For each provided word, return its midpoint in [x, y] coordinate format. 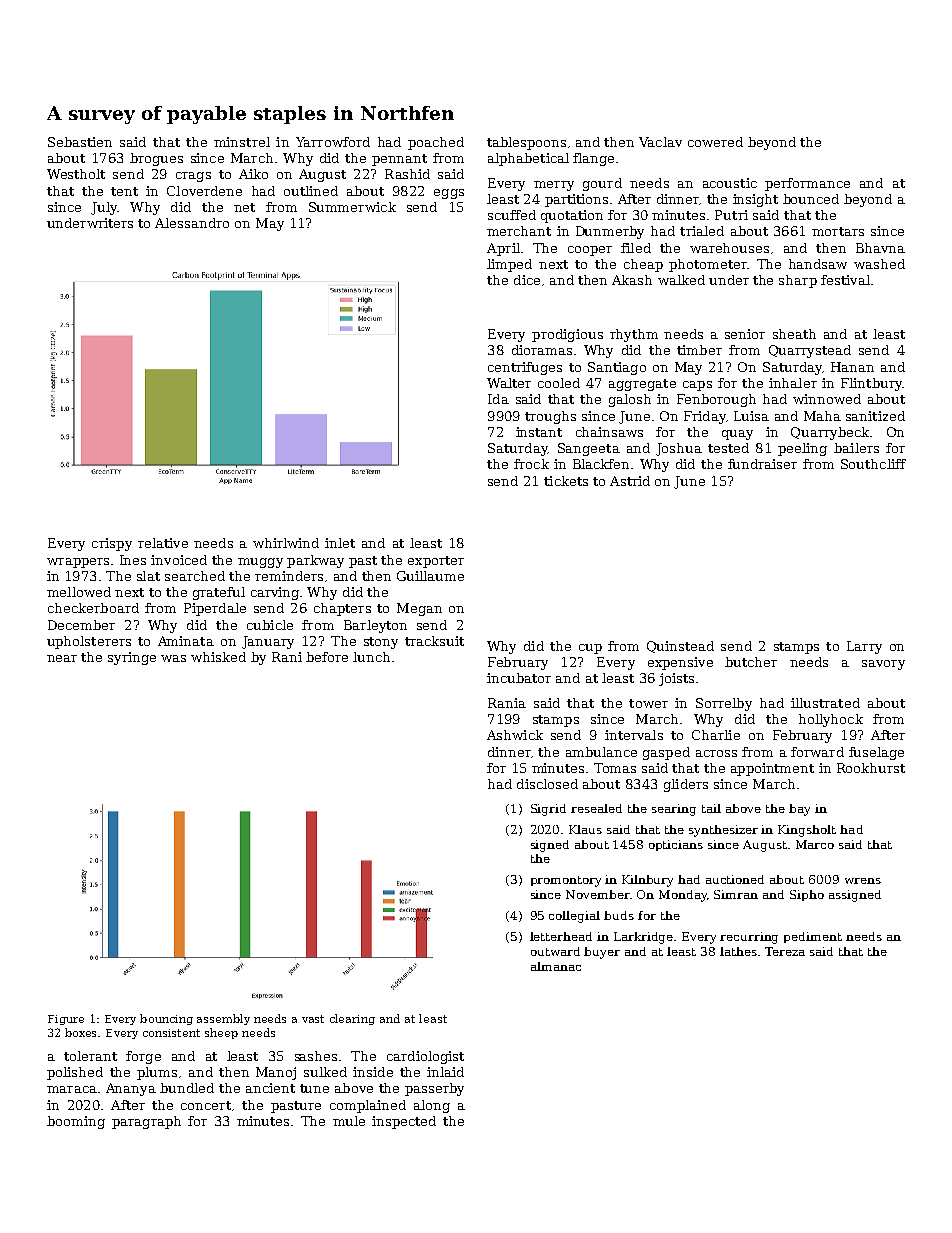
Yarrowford [333, 142]
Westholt [76, 174]
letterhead [561, 936]
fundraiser [762, 464]
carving [275, 593]
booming [76, 1122]
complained [368, 1106]
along [432, 1106]
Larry [864, 647]
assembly [223, 1019]
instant [539, 432]
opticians [676, 845]
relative [163, 543]
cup [590, 649]
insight [755, 200]
